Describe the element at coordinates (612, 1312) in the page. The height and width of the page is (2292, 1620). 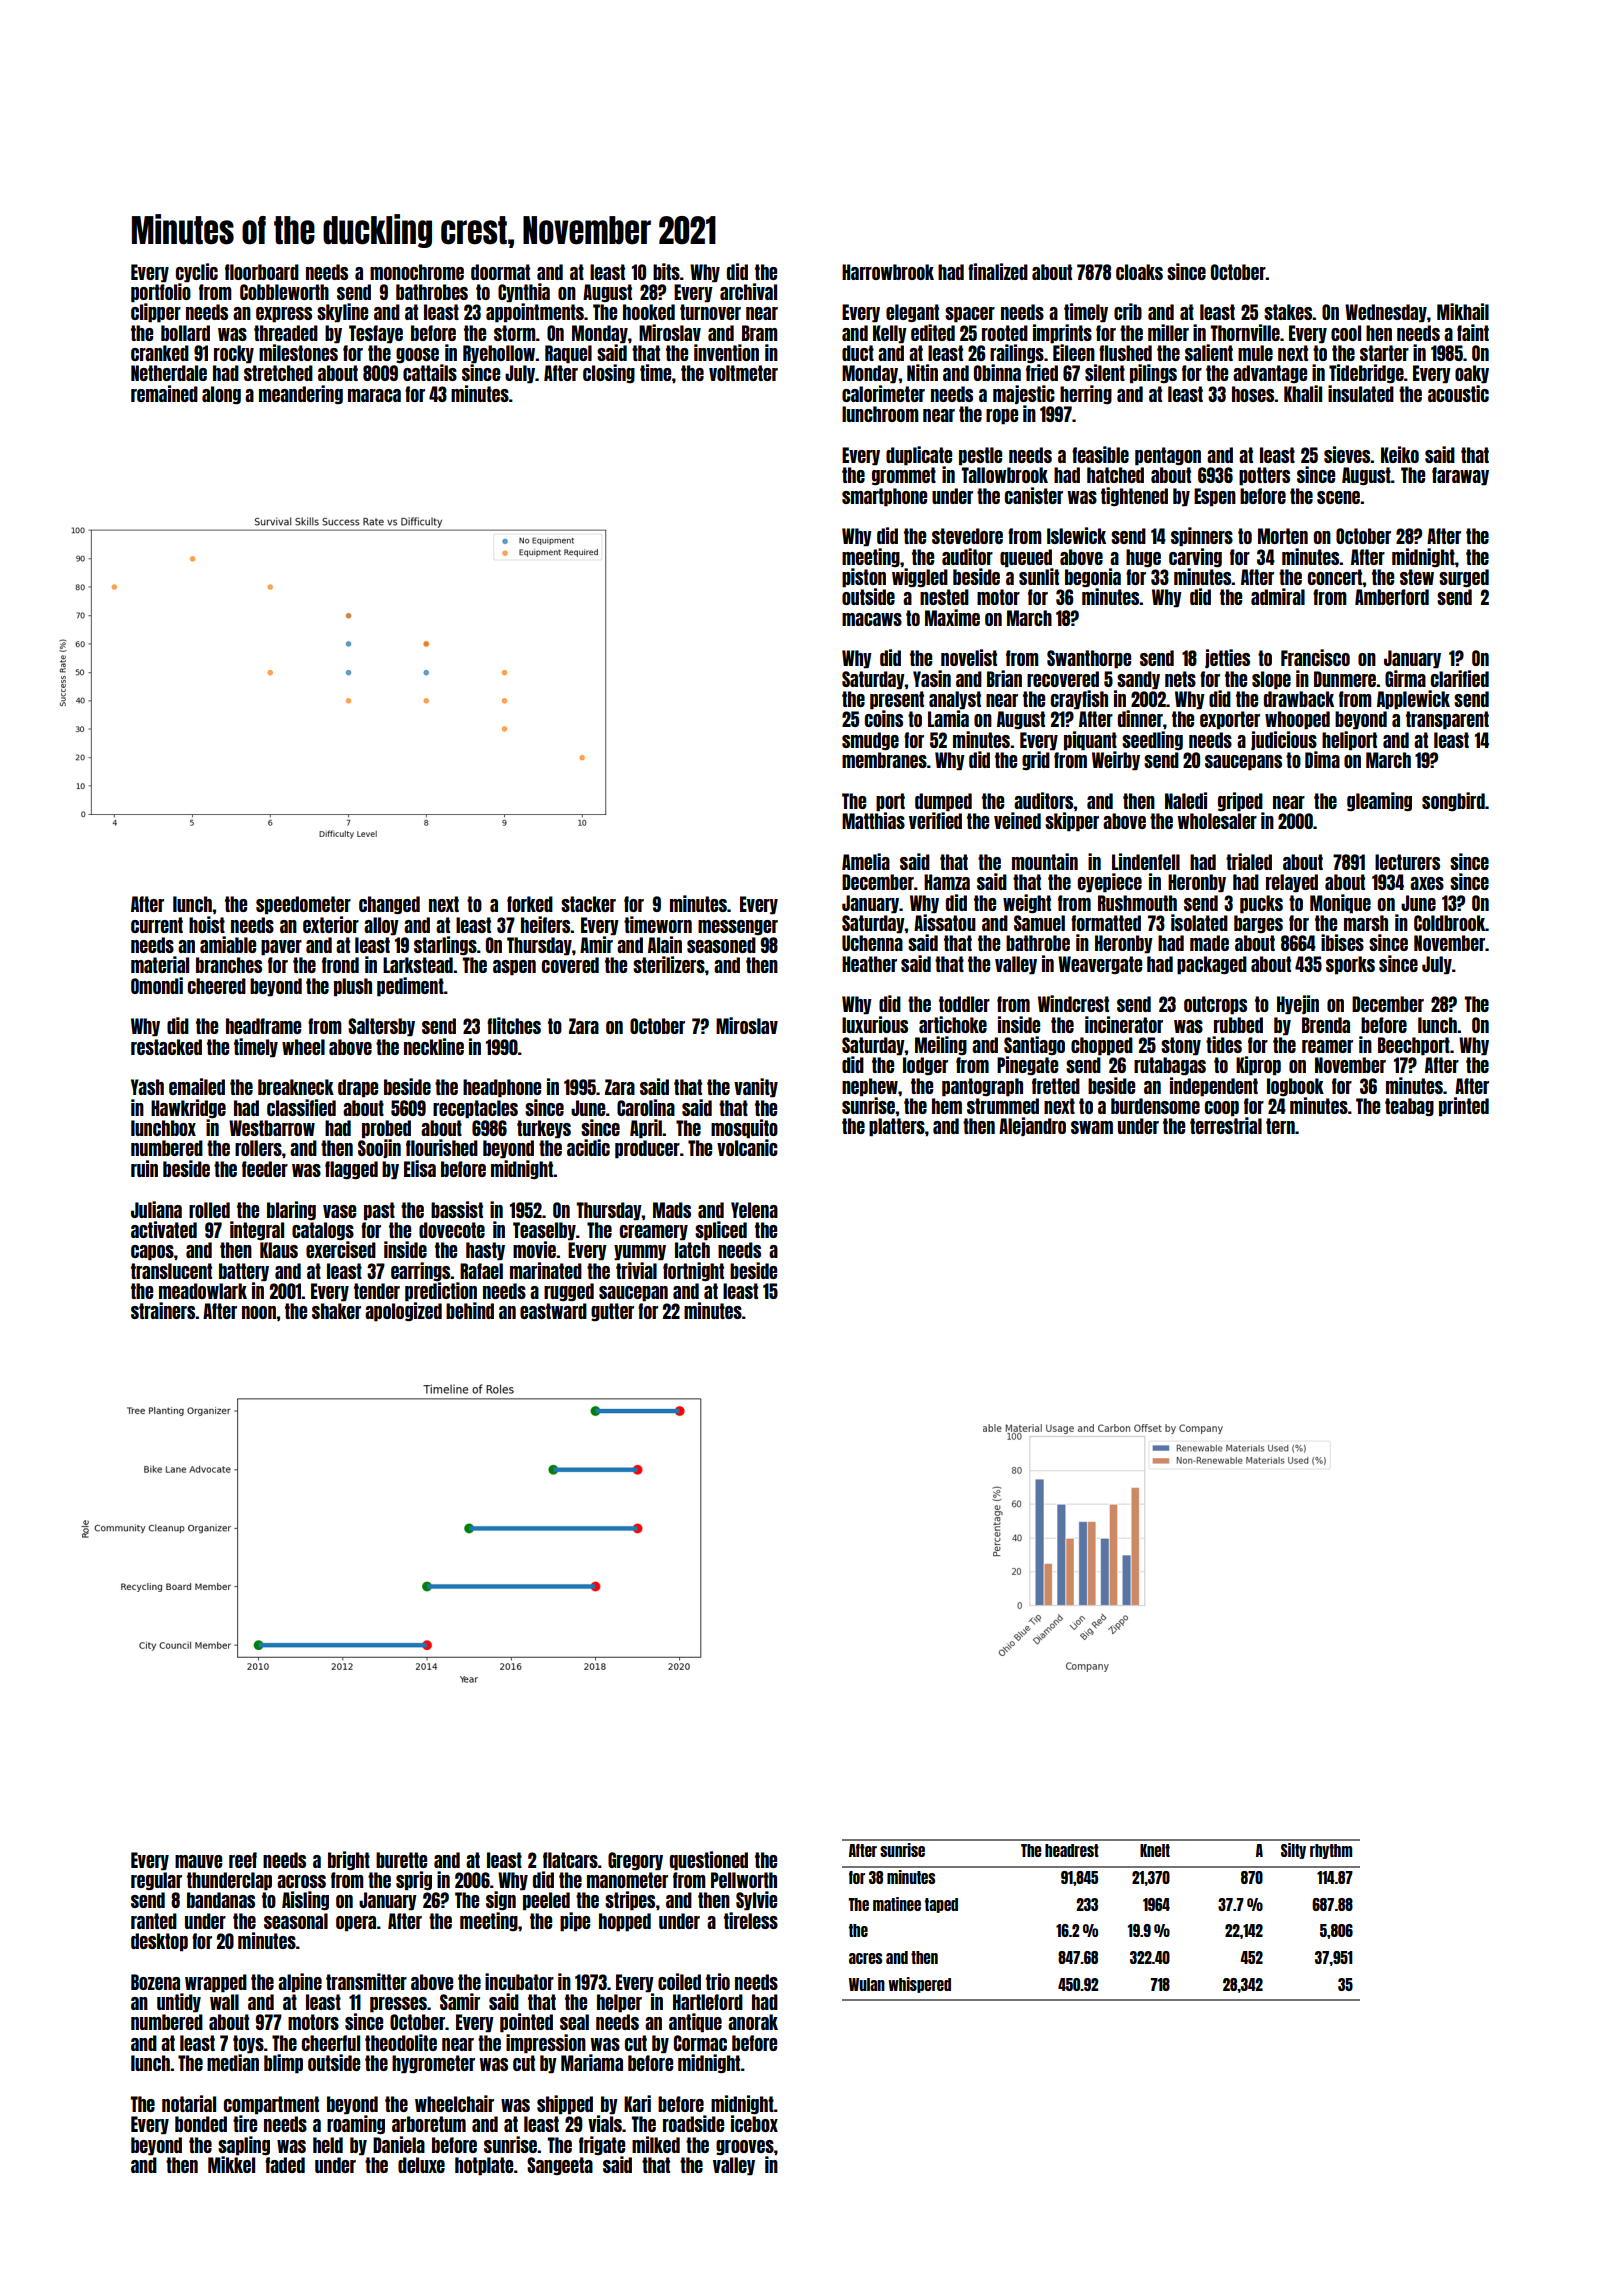
I see `gutter` at that location.
